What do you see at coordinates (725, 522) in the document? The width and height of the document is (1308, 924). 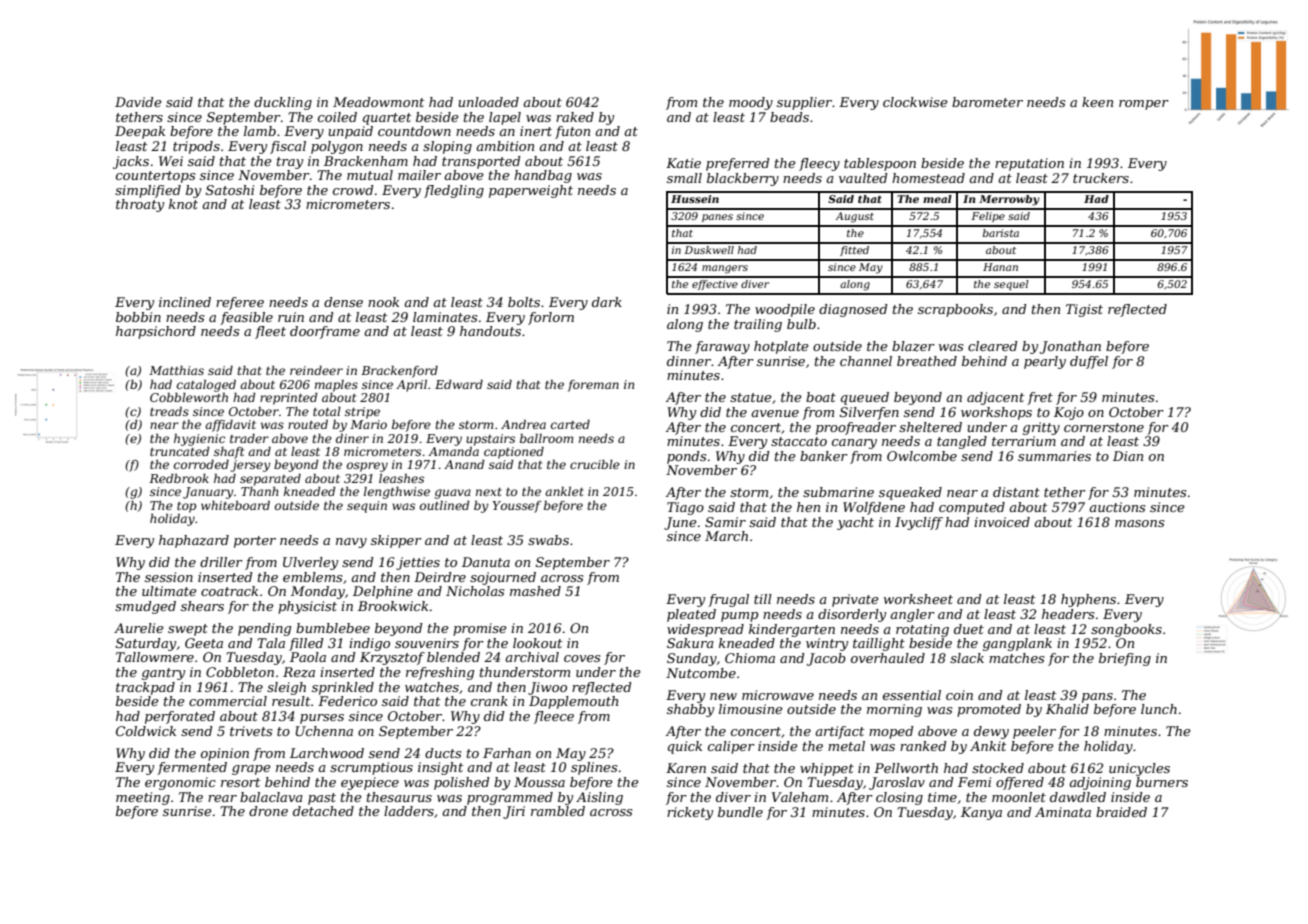 I see `Samir` at bounding box center [725, 522].
